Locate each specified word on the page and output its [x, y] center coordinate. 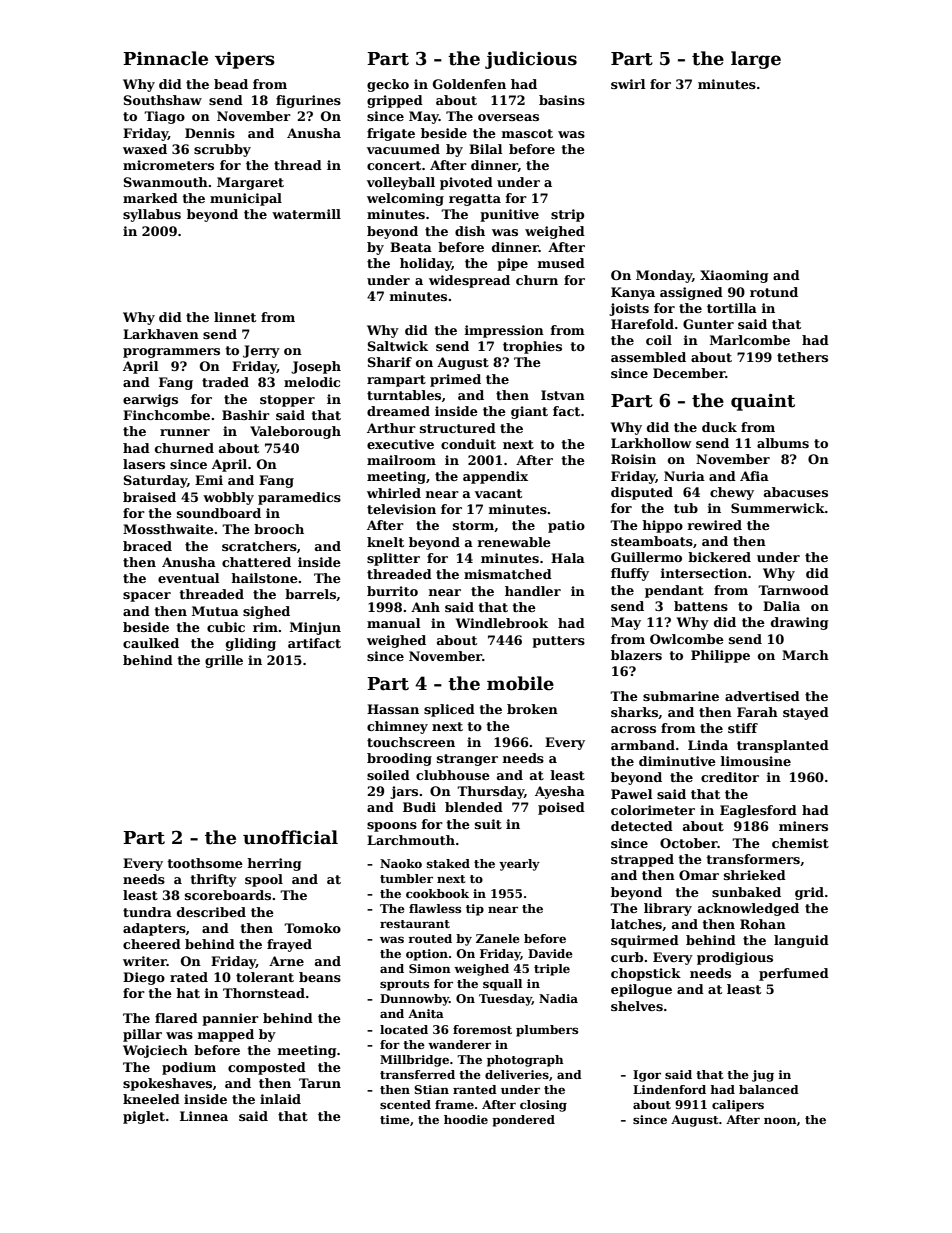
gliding [251, 644]
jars [404, 792]
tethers [802, 357]
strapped [642, 860]
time [395, 1119]
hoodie [466, 1119]
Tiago [164, 117]
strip [567, 215]
